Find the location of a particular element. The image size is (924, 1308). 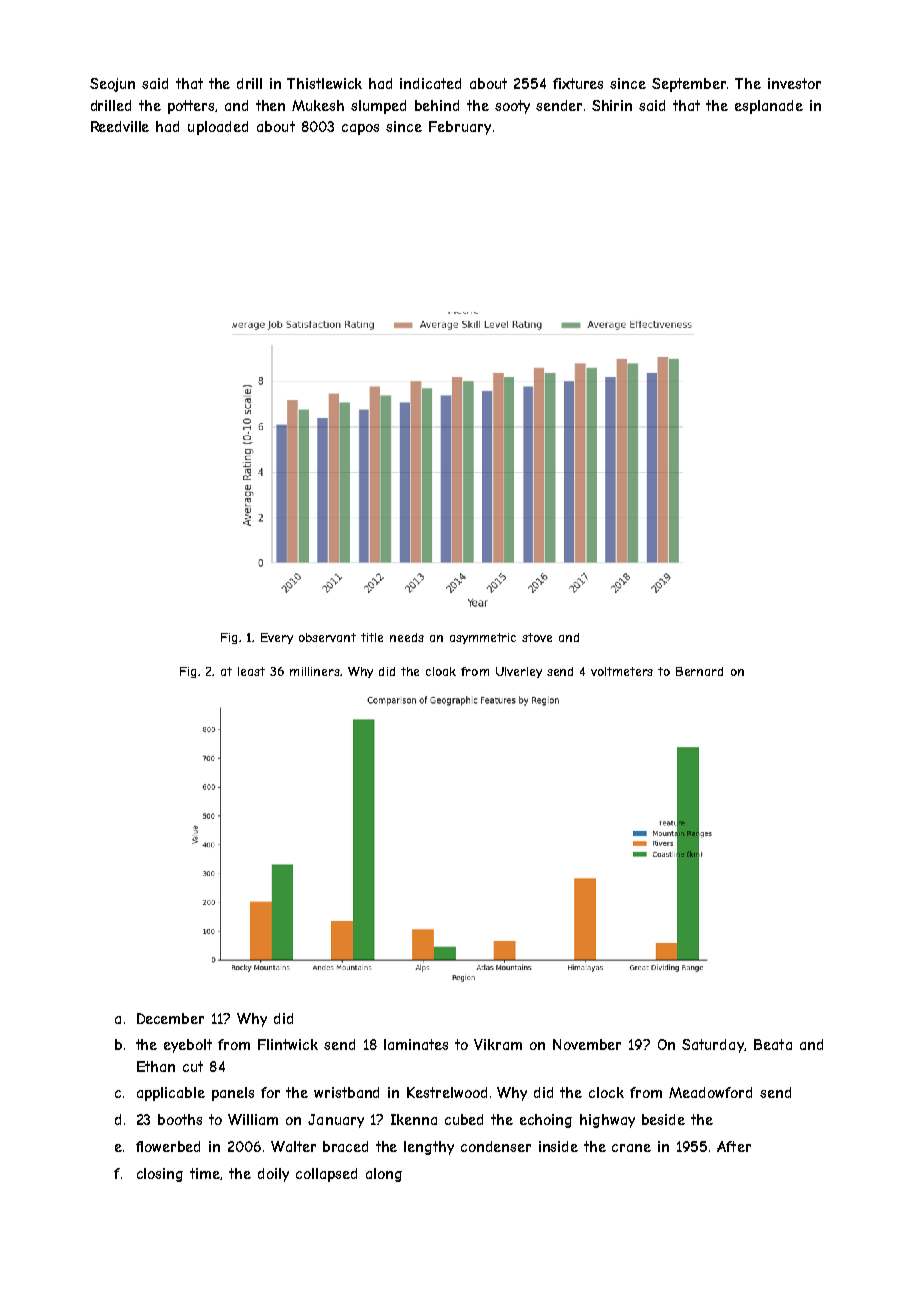

Thistlewick is located at coordinates (324, 83).
